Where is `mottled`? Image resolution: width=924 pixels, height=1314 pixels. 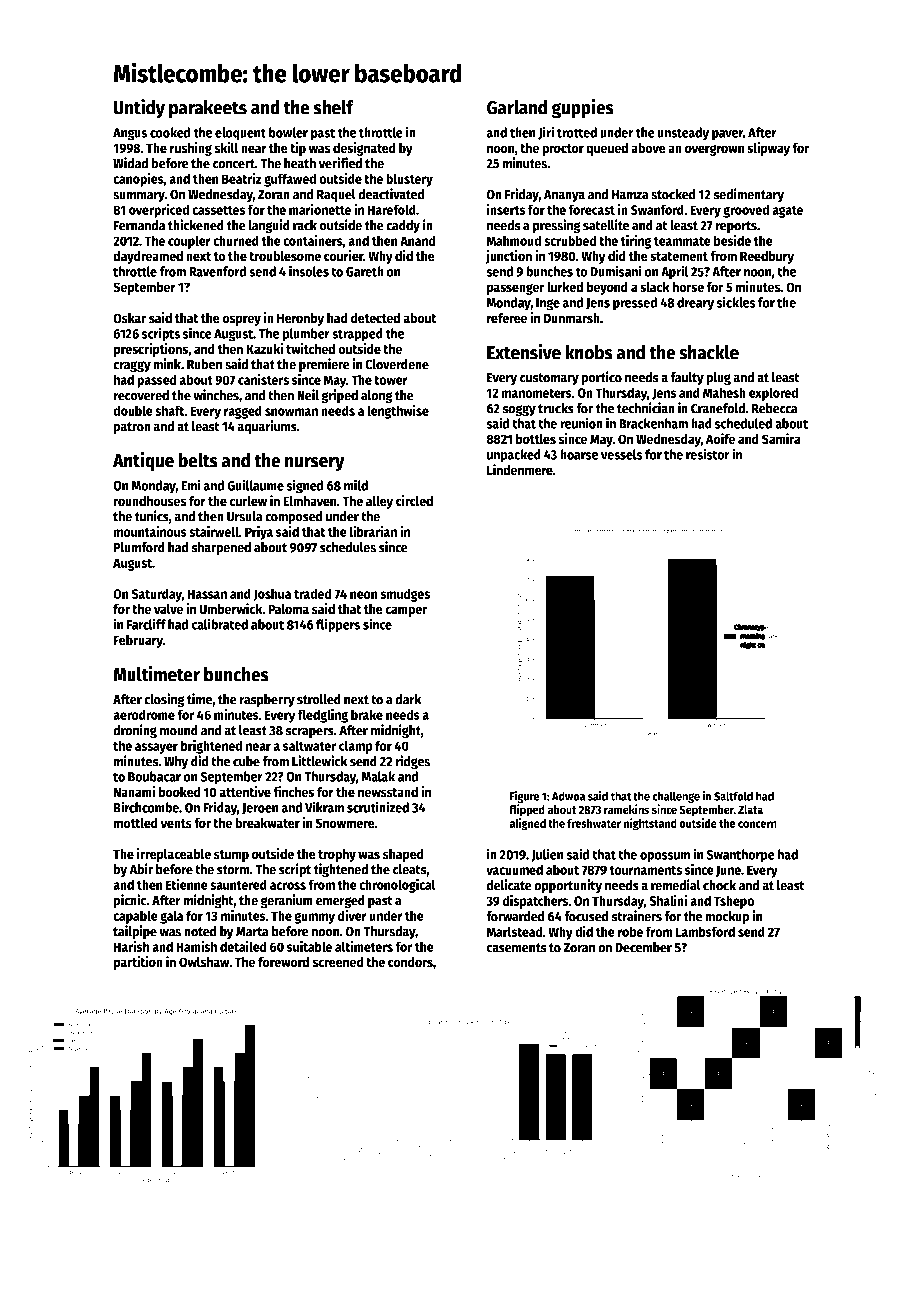
mottled is located at coordinates (135, 823).
